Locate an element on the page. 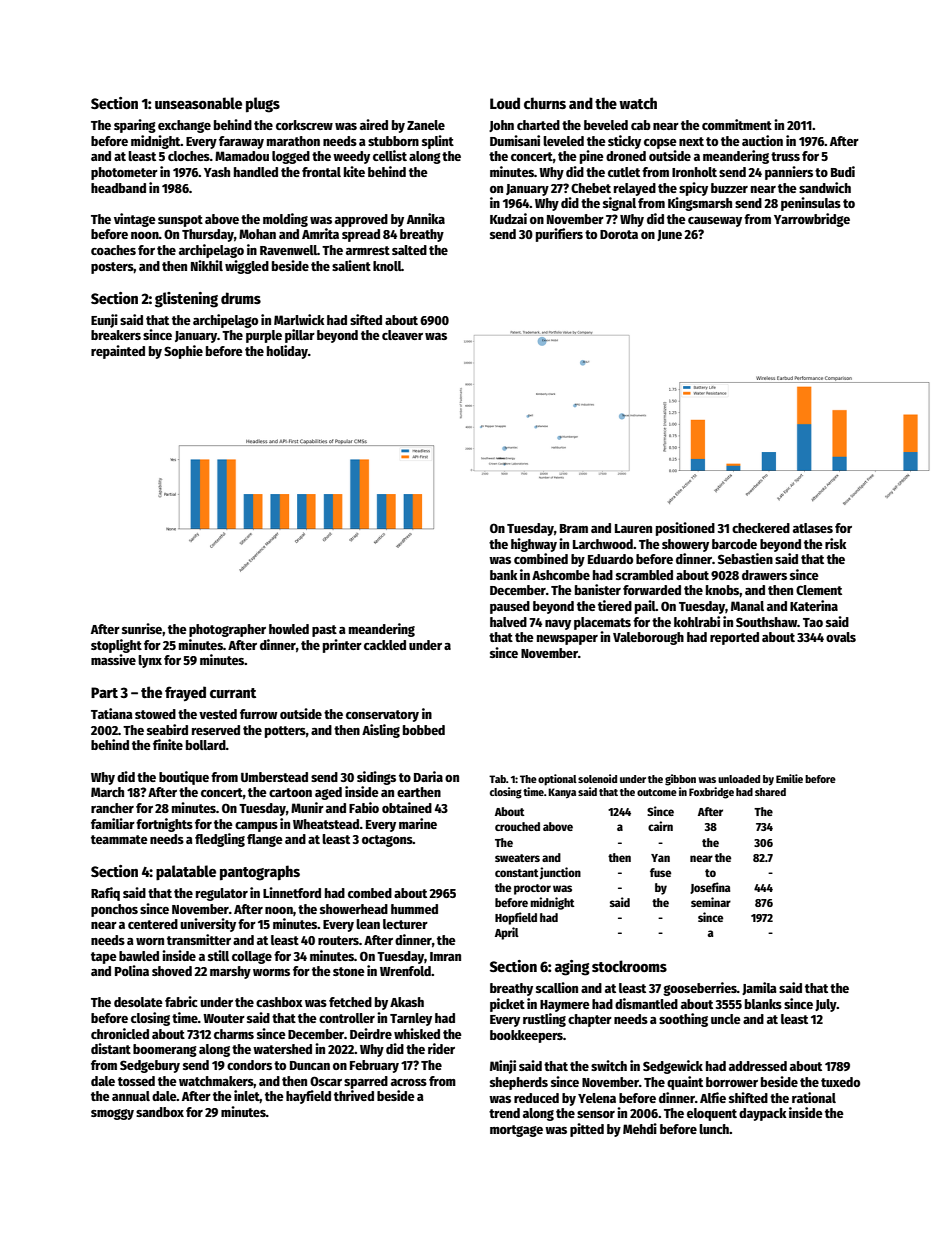 Image resolution: width=952 pixels, height=1233 pixels. palatable is located at coordinates (186, 873).
